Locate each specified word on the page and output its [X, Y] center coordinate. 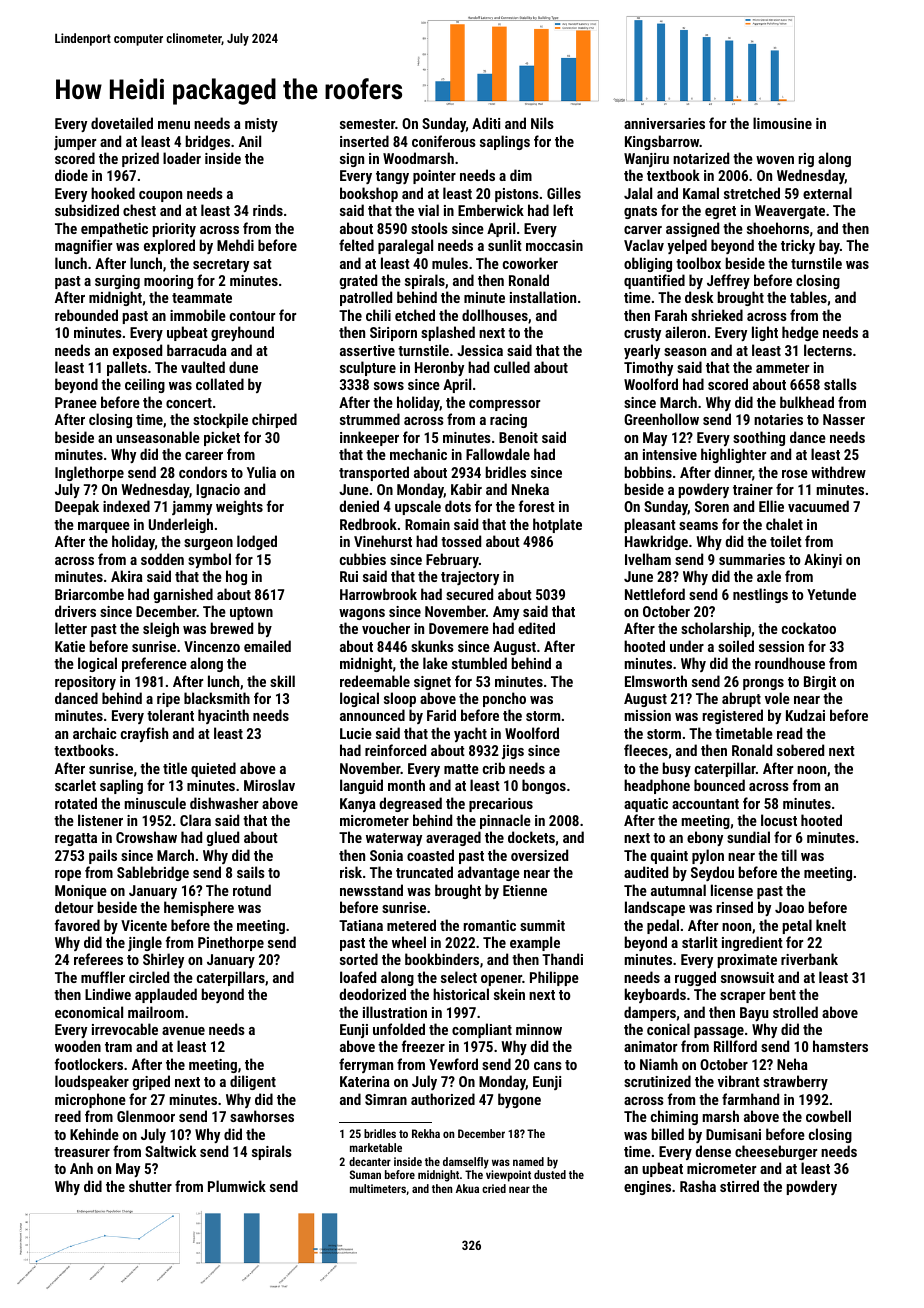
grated [358, 281]
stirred [739, 1186]
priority [174, 230]
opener [501, 980]
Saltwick [170, 1151]
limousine [782, 123]
